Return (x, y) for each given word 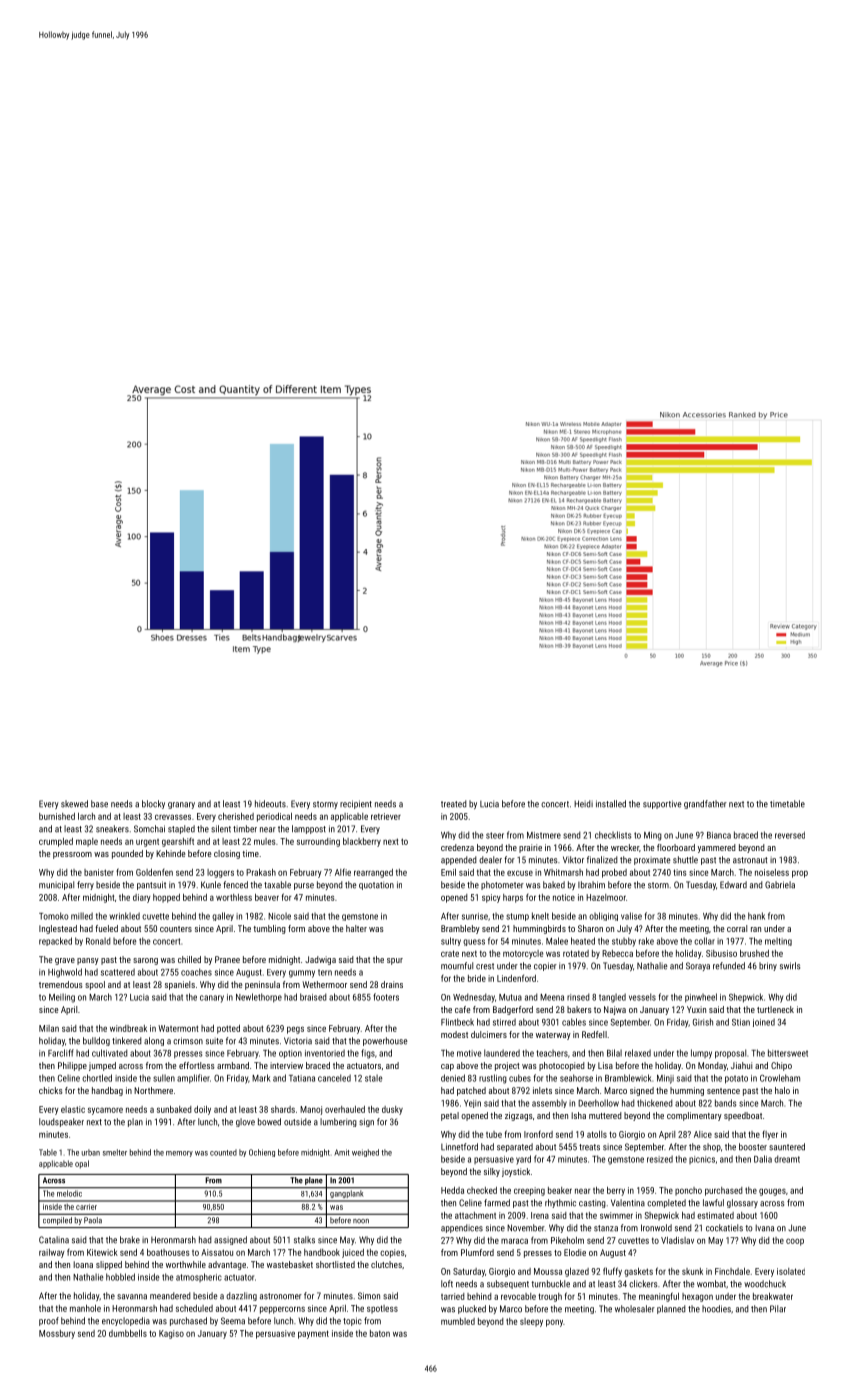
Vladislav (677, 1240)
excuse (520, 873)
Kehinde (170, 853)
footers (386, 997)
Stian (741, 1022)
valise (631, 916)
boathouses (168, 1252)
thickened (655, 1103)
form (296, 928)
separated (515, 1147)
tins (680, 872)
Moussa (548, 1271)
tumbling (269, 929)
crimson (188, 1041)
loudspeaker (61, 1122)
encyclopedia (126, 1321)
